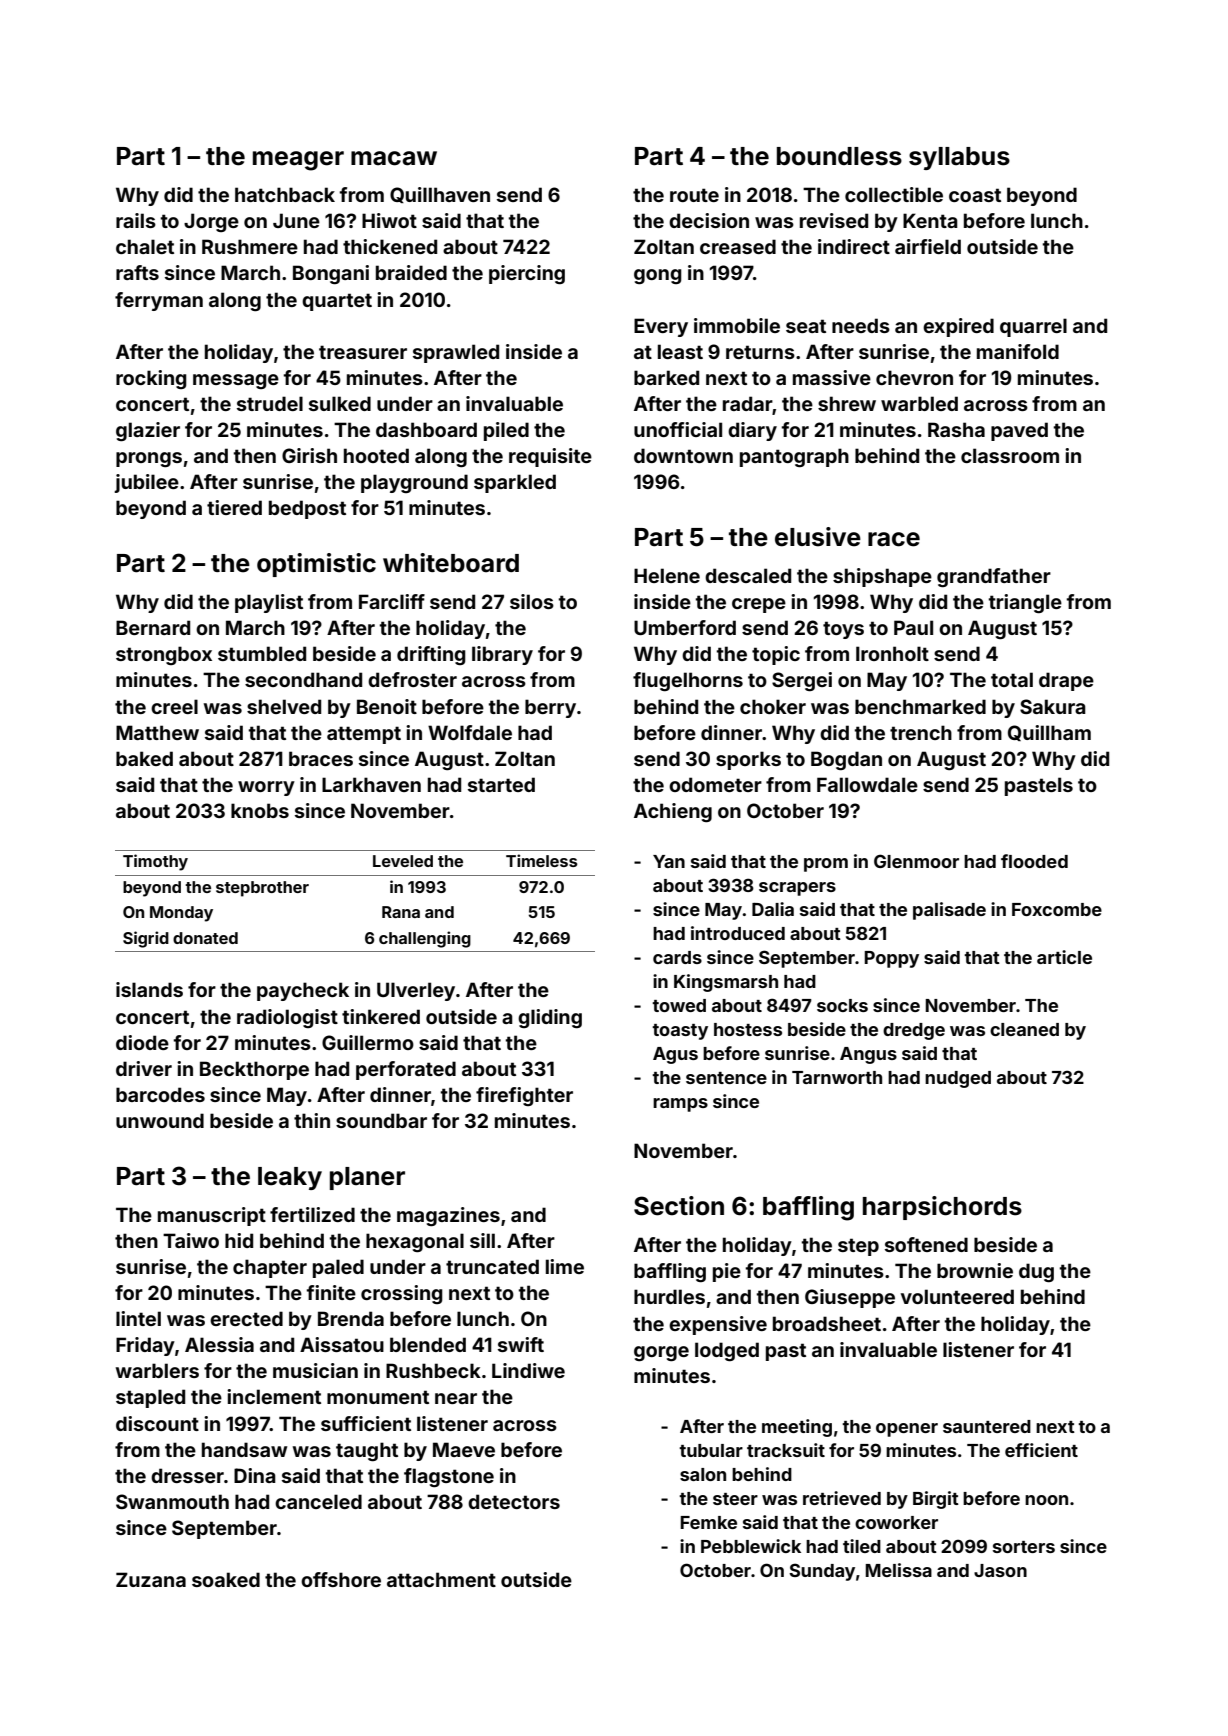 This screenshot has width=1228, height=1736. Describe the element at coordinates (839, 156) in the screenshot. I see `boundless` at that location.
